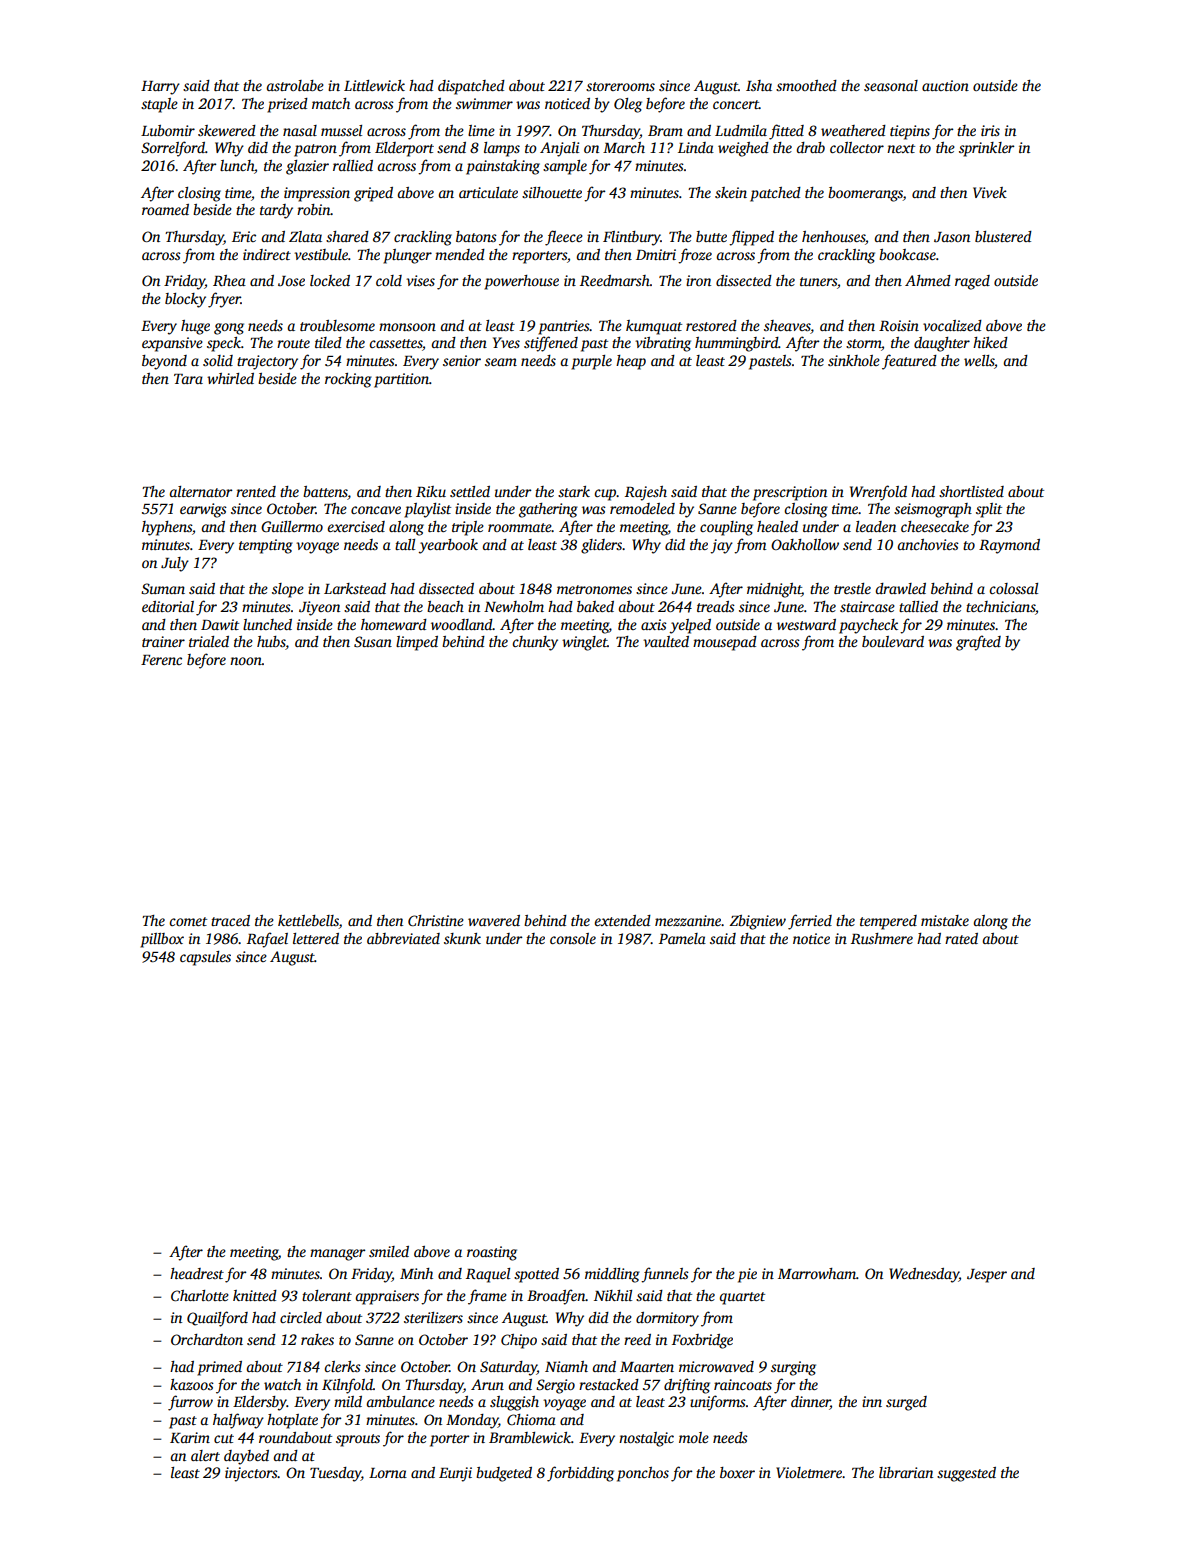  I want to click on mistake, so click(945, 920).
